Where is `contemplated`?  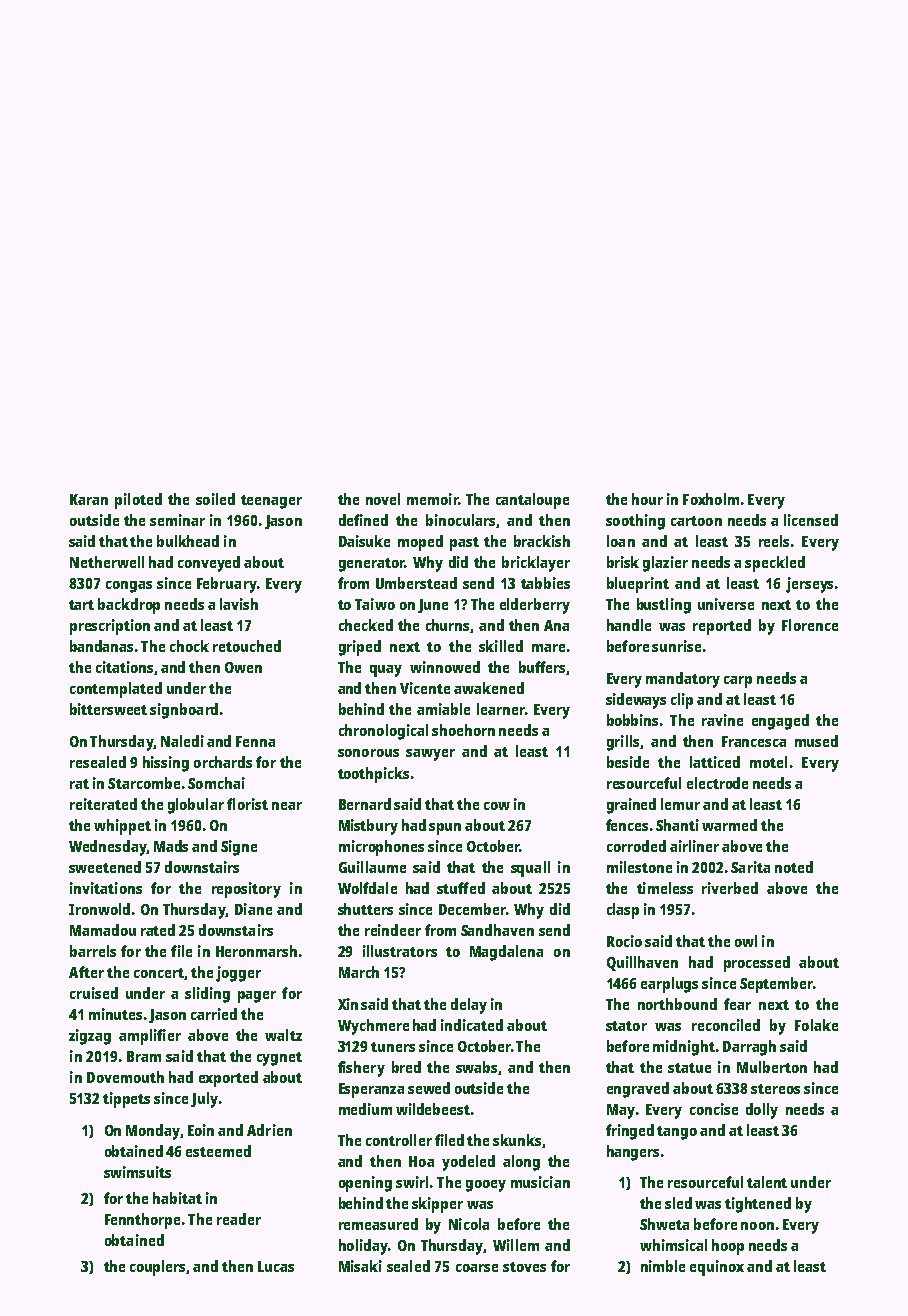
contemplated is located at coordinates (116, 690).
